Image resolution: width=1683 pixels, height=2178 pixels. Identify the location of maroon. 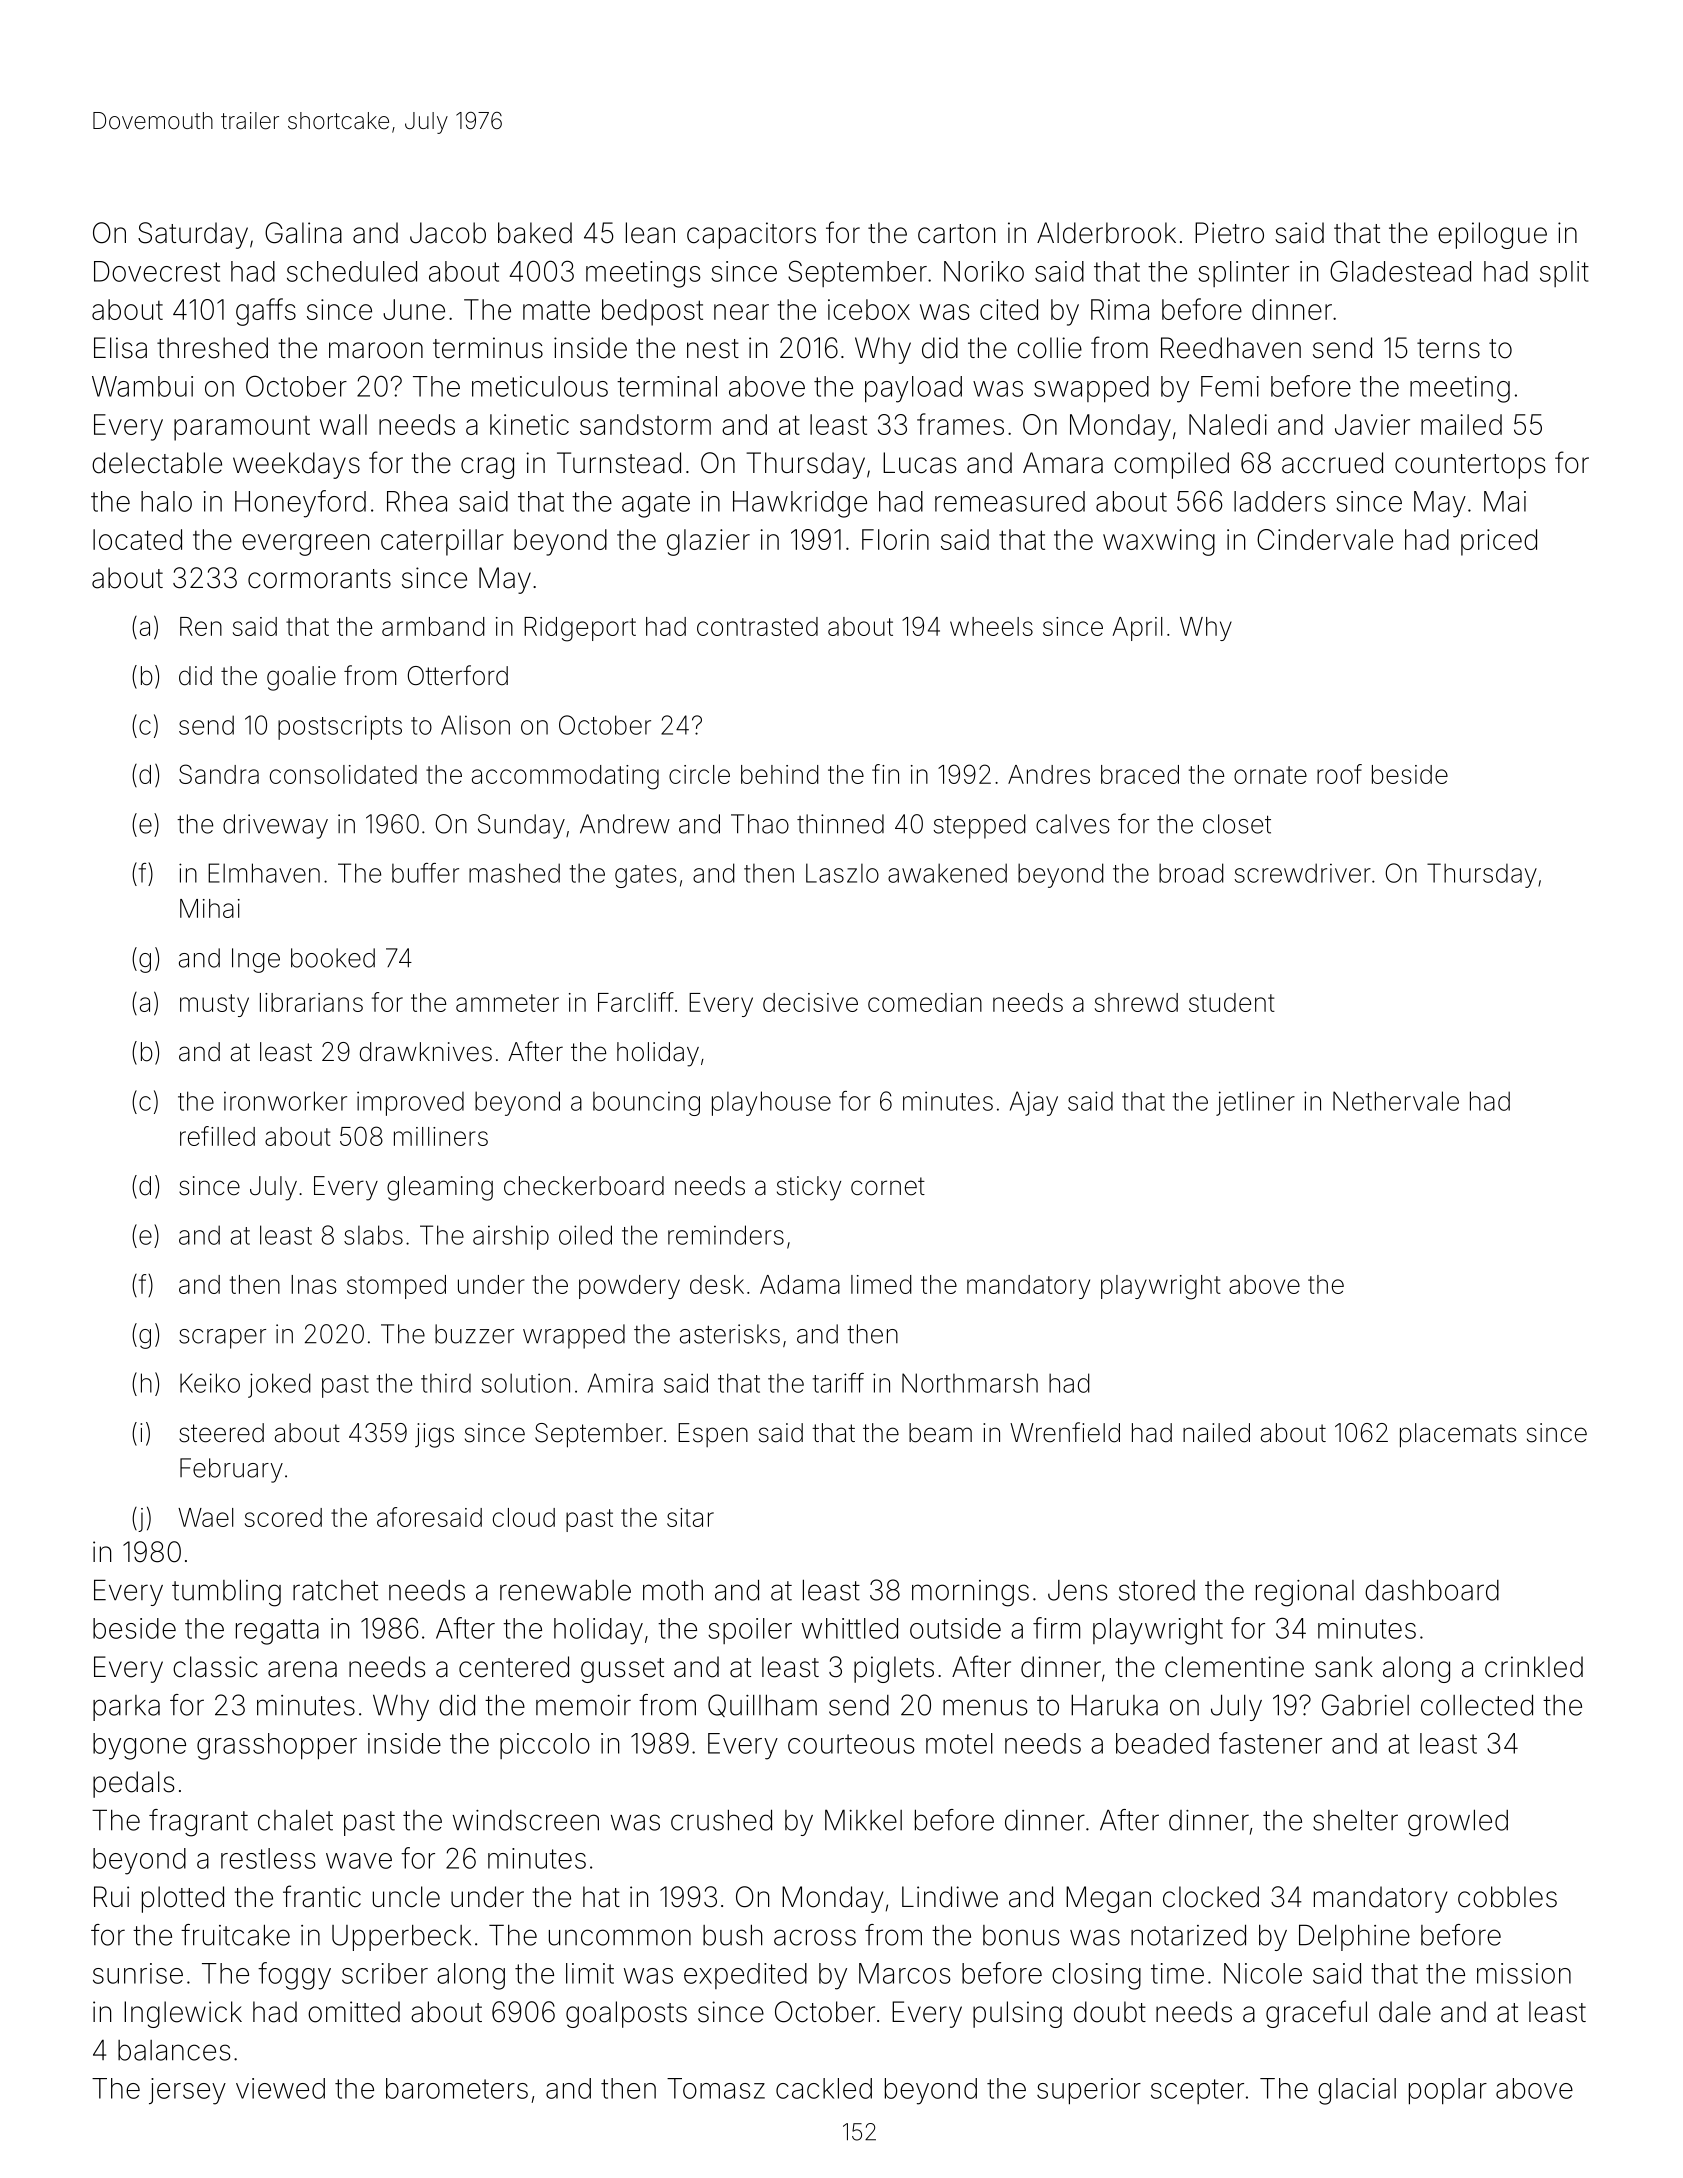
(376, 350).
